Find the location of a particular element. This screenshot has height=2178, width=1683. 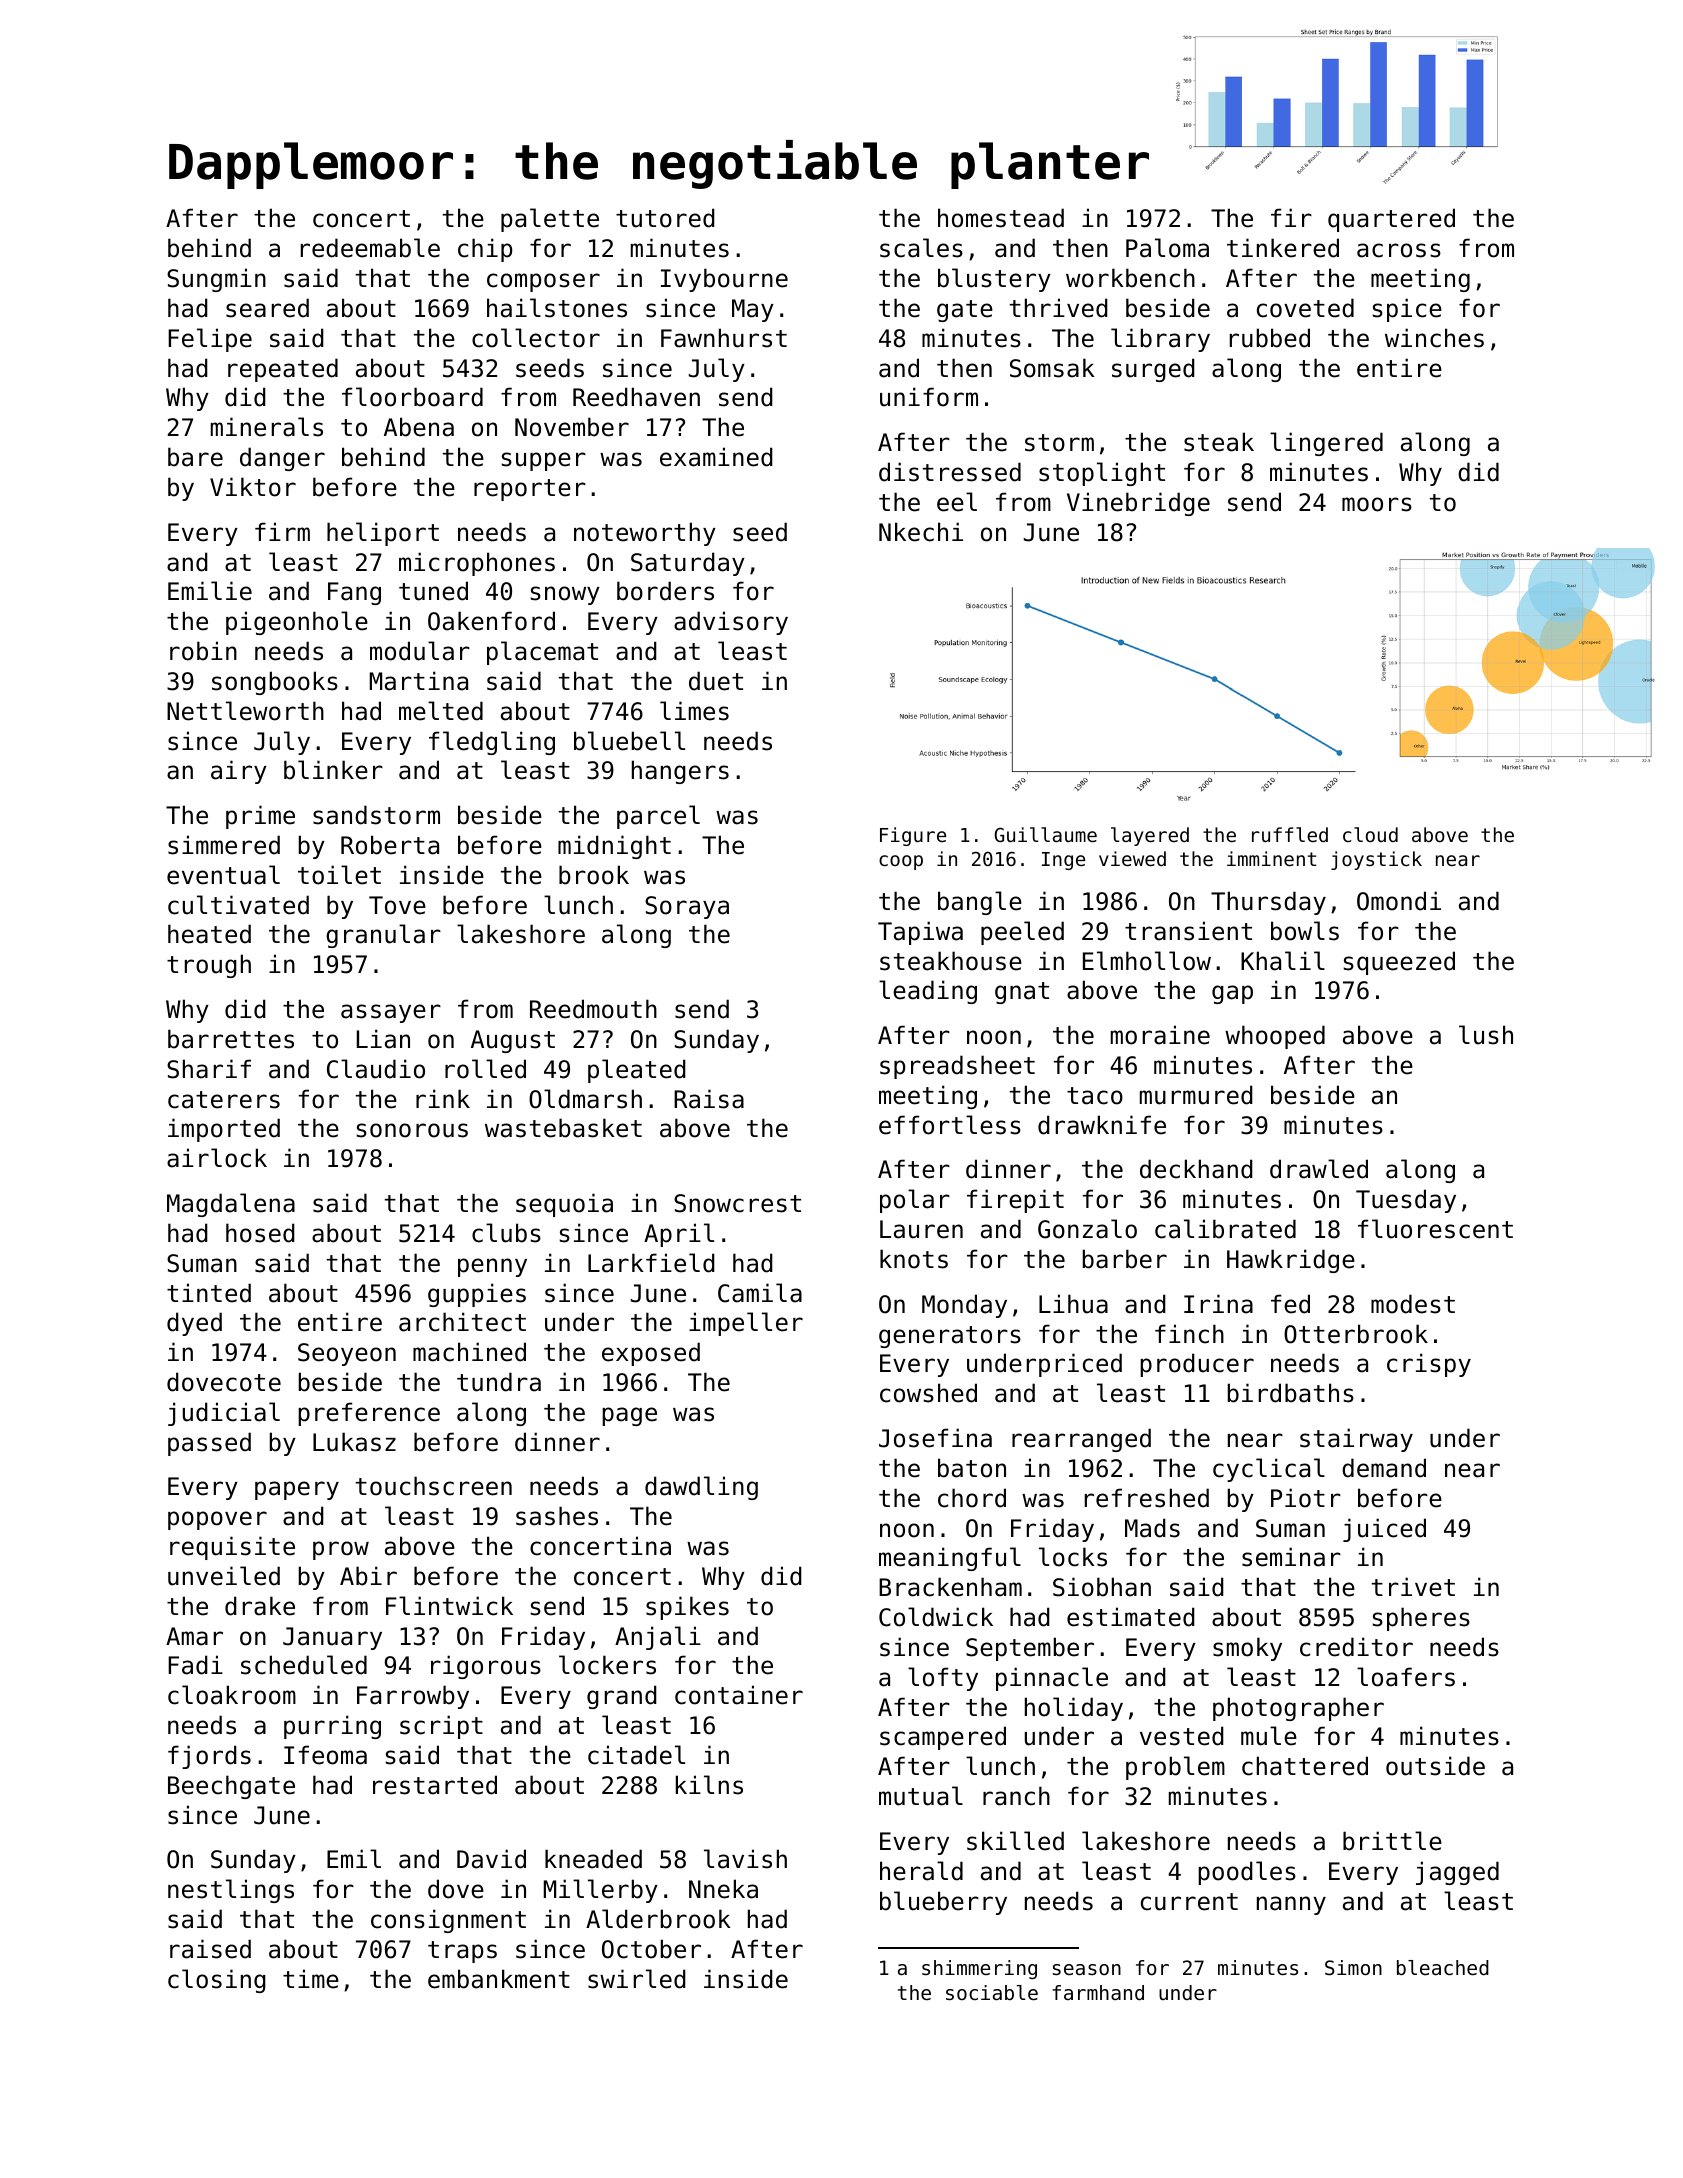

modest is located at coordinates (1413, 1304).
